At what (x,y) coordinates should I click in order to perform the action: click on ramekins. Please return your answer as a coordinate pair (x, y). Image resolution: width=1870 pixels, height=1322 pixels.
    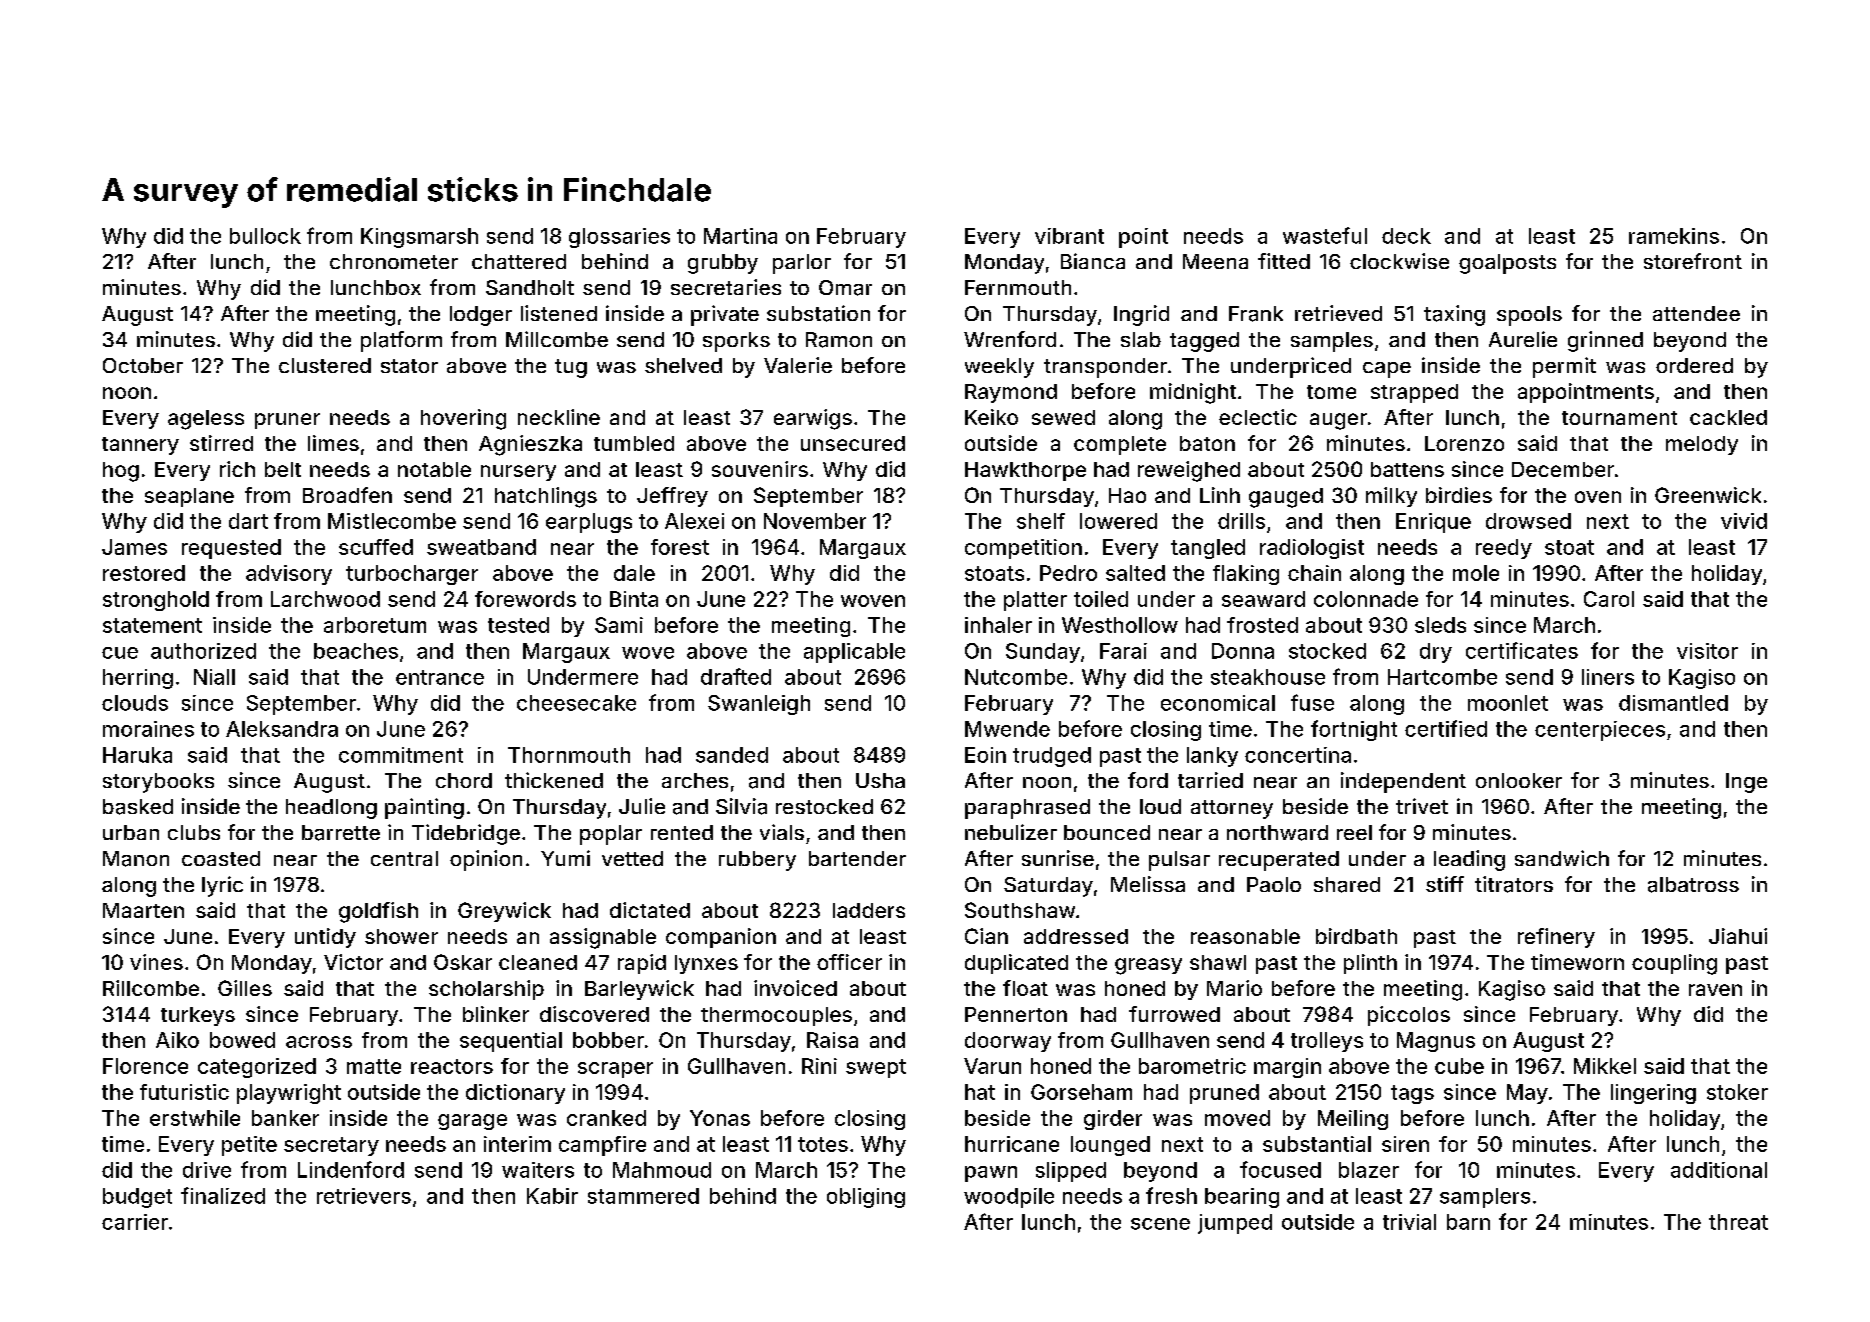
    Looking at the image, I should click on (1674, 236).
